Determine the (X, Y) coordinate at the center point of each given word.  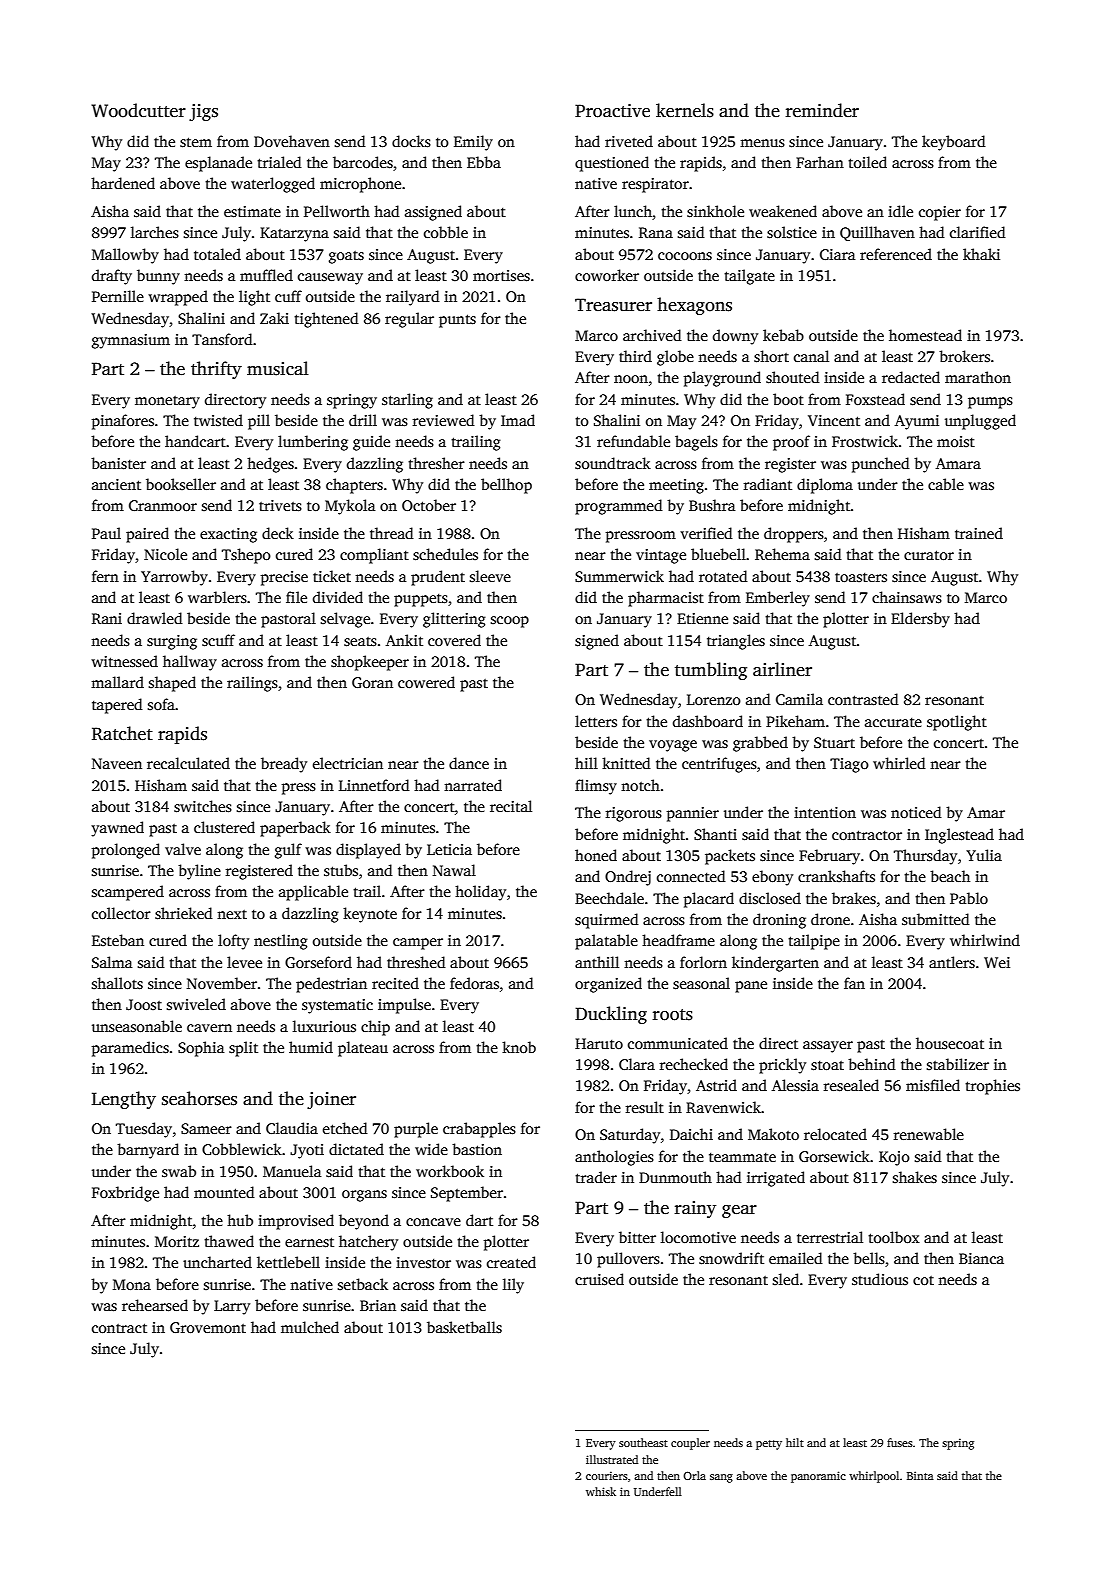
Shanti (715, 834)
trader (596, 1177)
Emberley (778, 599)
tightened (326, 320)
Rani (107, 618)
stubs (341, 870)
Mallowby (125, 256)
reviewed (444, 420)
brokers (964, 356)
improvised (296, 1222)
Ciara (837, 254)
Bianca (981, 1258)
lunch (633, 211)
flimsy (596, 787)
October (429, 505)
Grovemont (208, 1327)
